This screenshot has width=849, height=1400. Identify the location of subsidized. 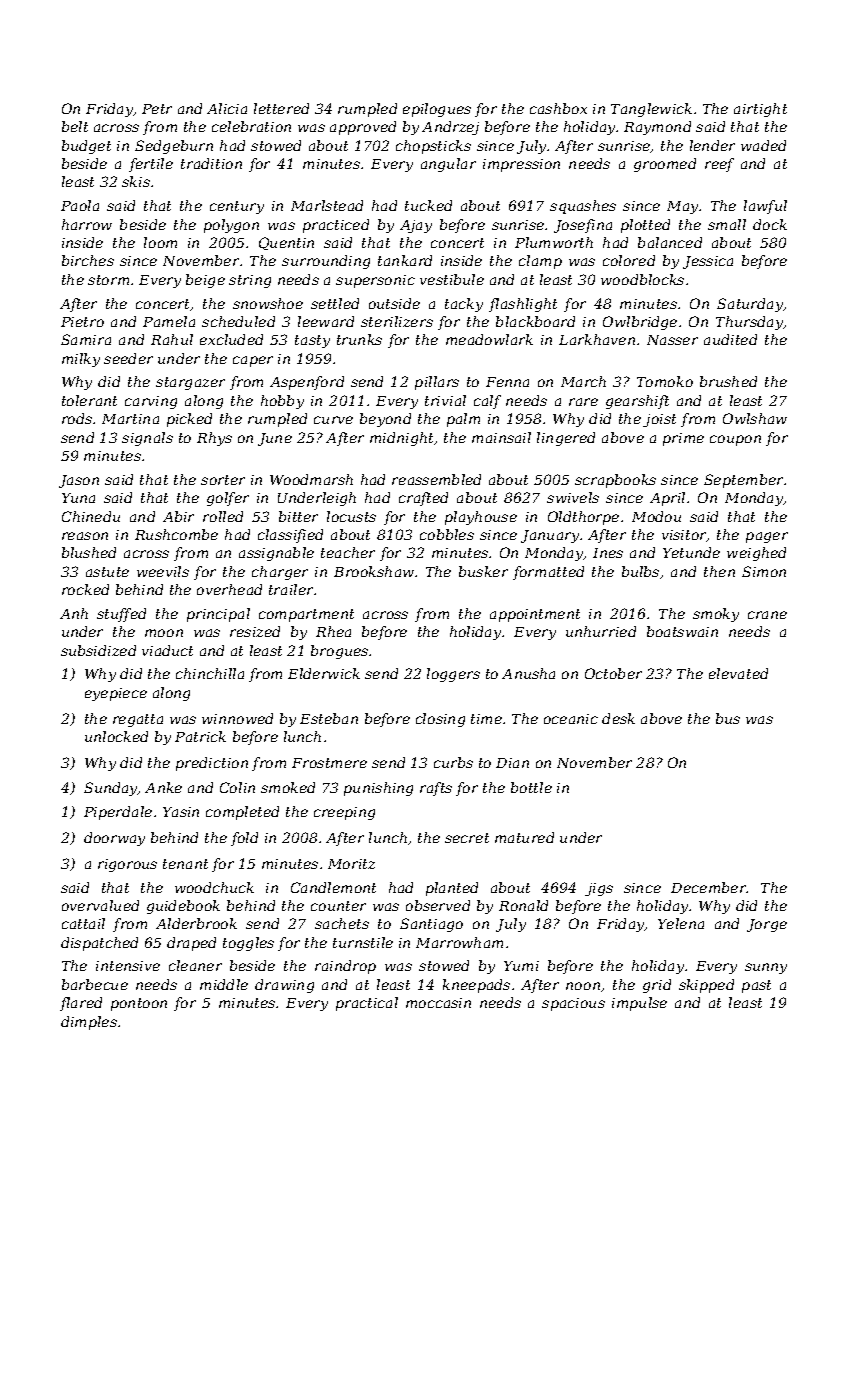
(98, 650).
